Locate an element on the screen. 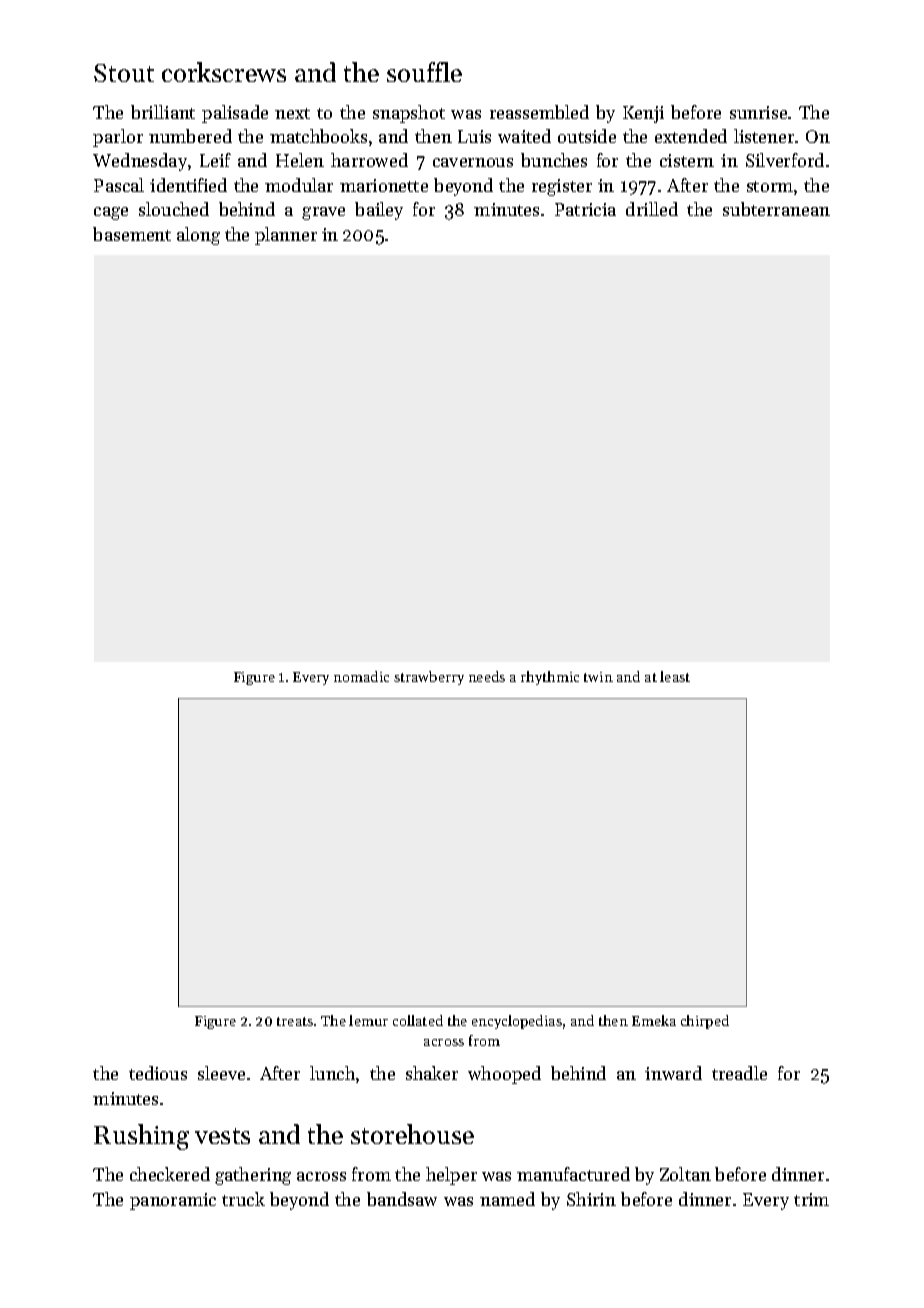 The width and height of the screenshot is (924, 1308). planner is located at coordinates (286, 236).
